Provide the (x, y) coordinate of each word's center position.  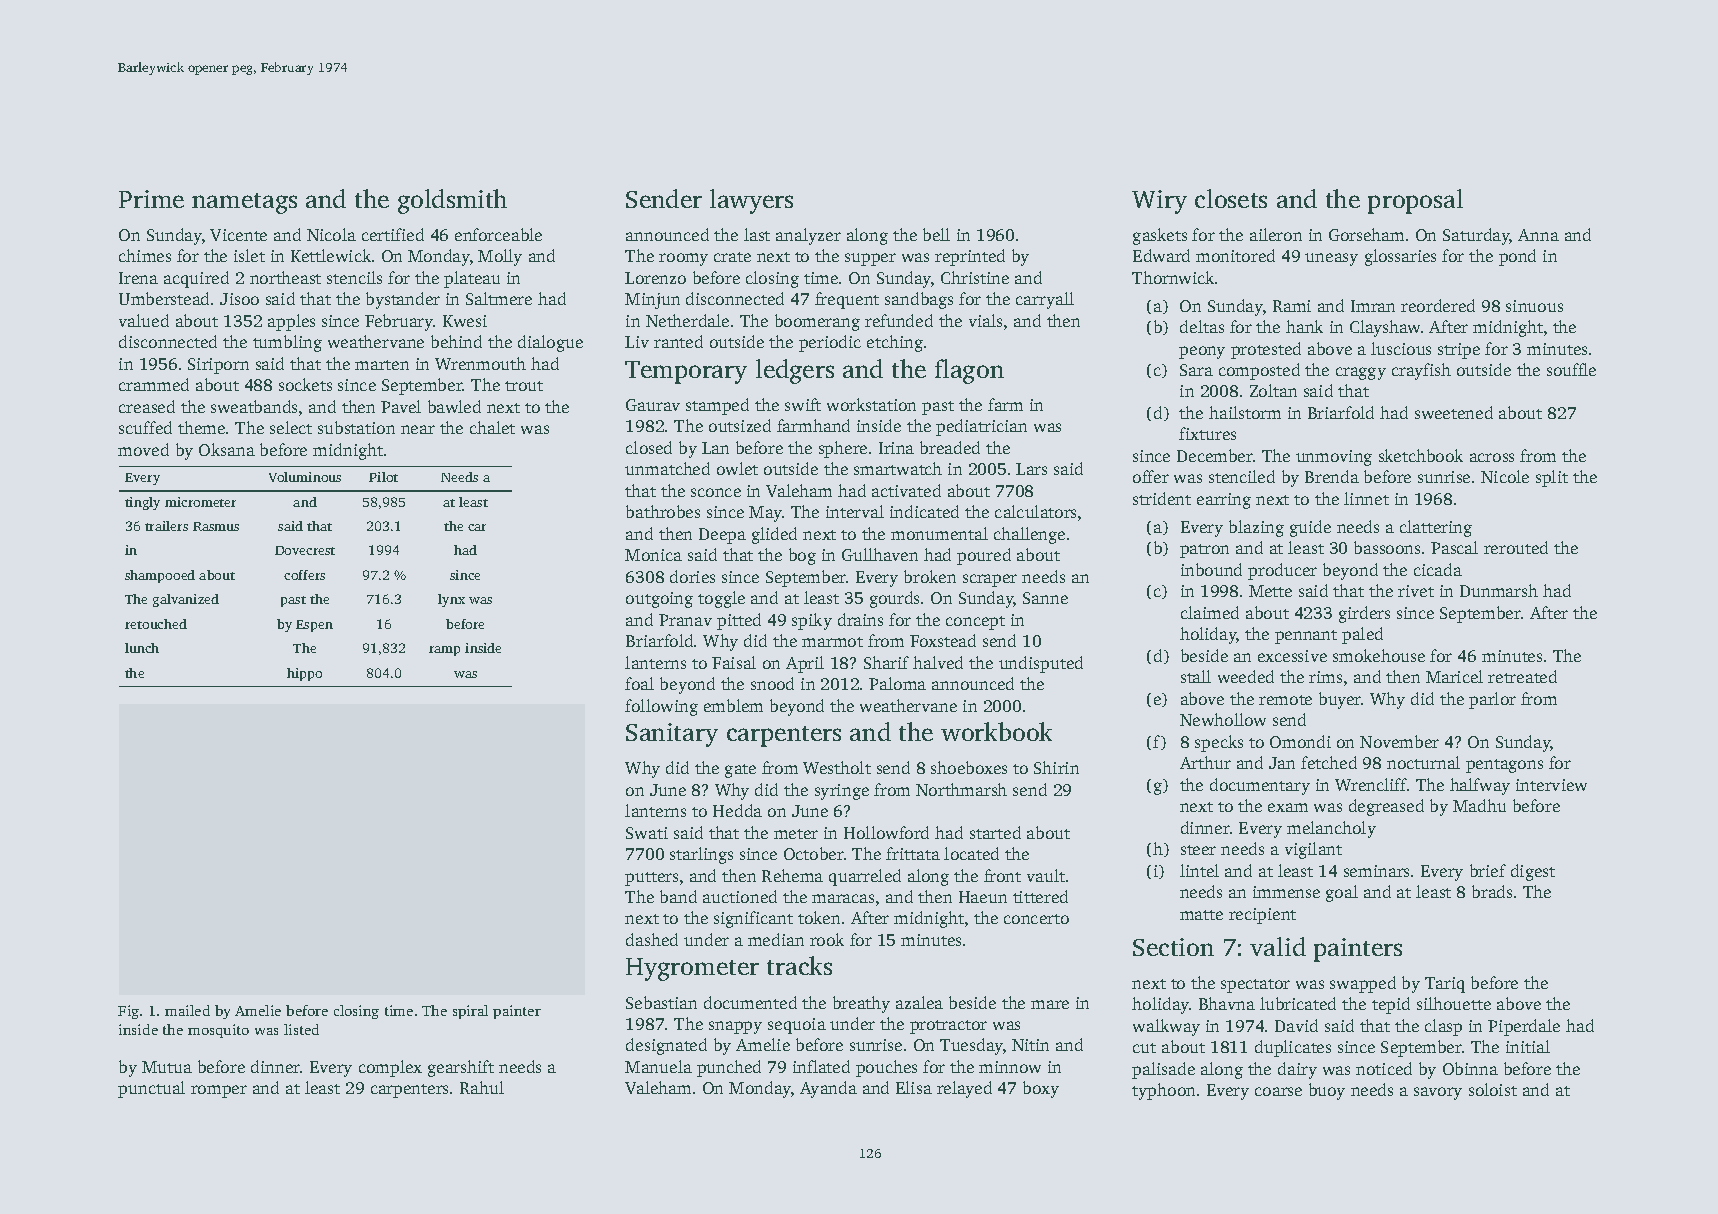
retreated (1522, 676)
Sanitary (672, 735)
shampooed (160, 576)
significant (753, 919)
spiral (470, 1012)
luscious (1401, 348)
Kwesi (465, 321)
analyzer (808, 236)
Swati (647, 833)
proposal (1415, 201)
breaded (950, 447)
